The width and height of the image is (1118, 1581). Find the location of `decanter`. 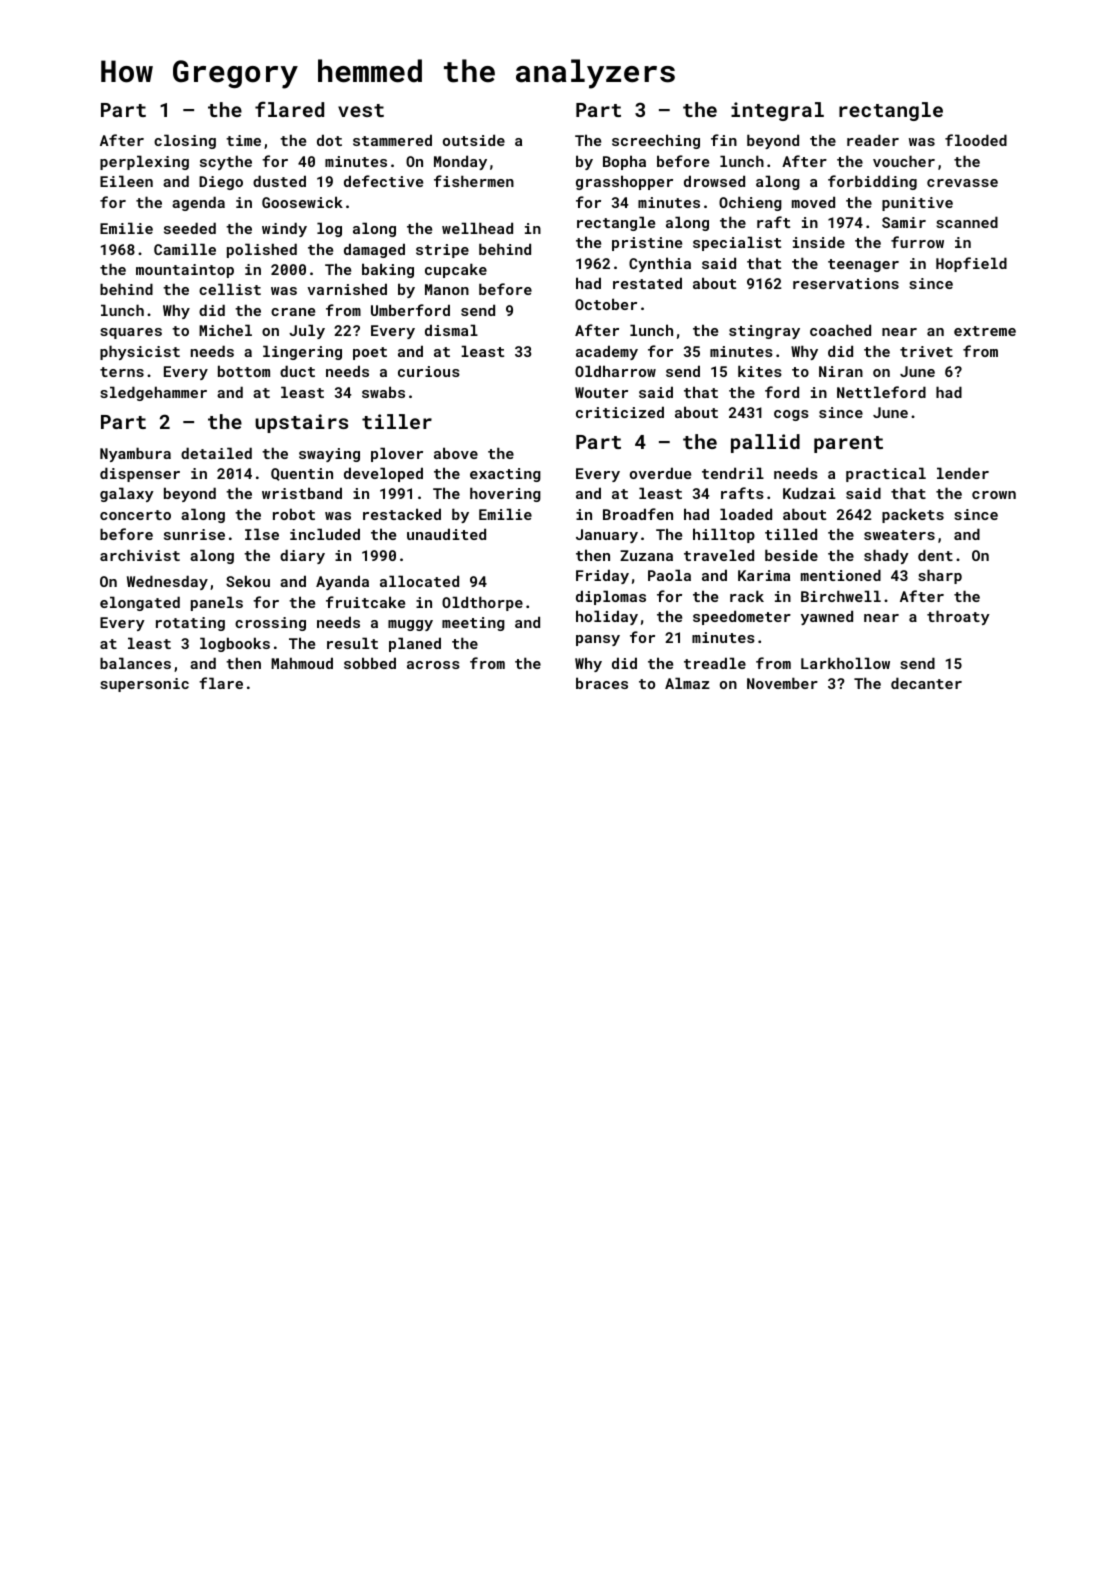

decanter is located at coordinates (926, 683).
